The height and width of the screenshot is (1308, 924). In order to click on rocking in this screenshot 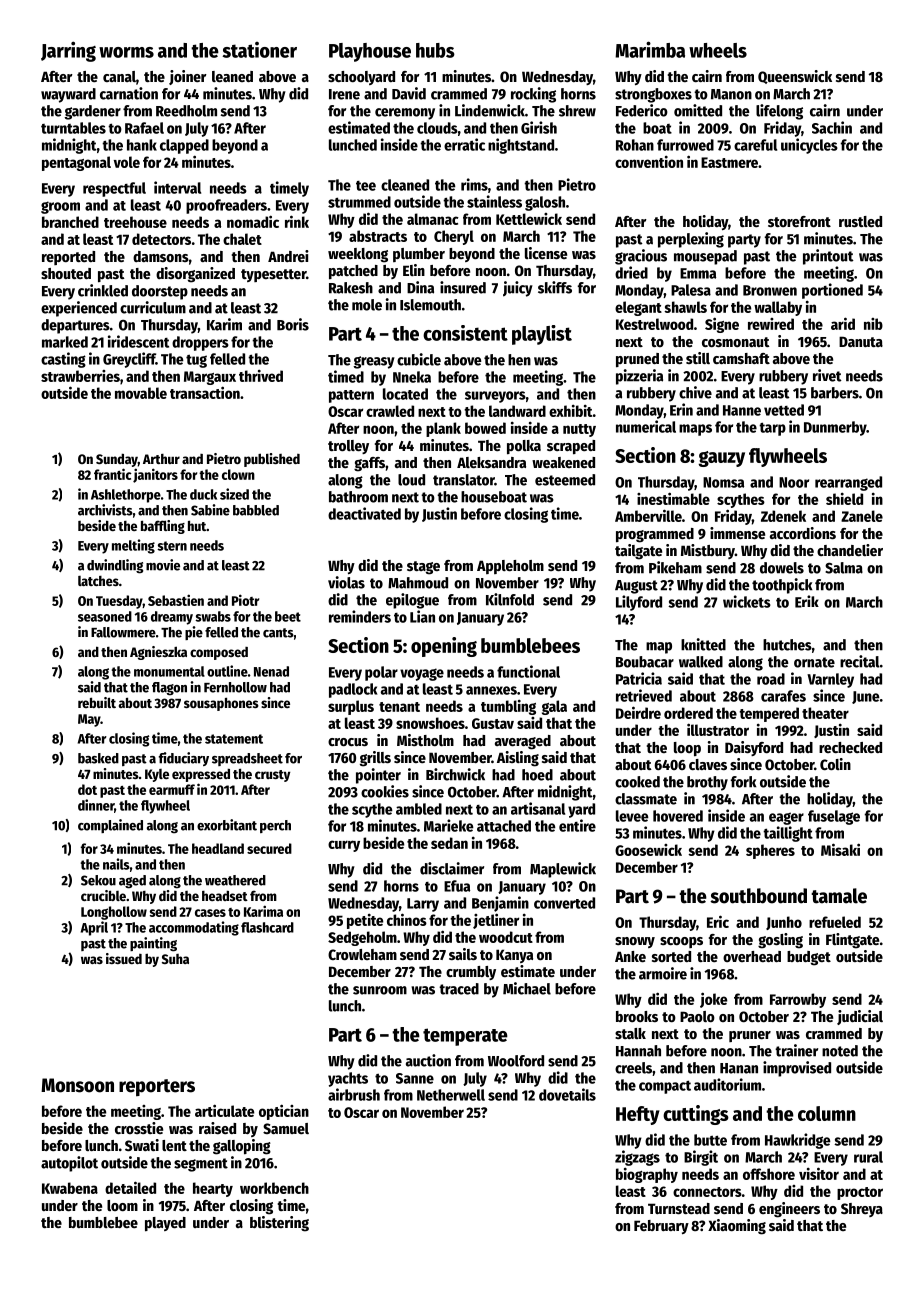, I will do `click(533, 95)`.
